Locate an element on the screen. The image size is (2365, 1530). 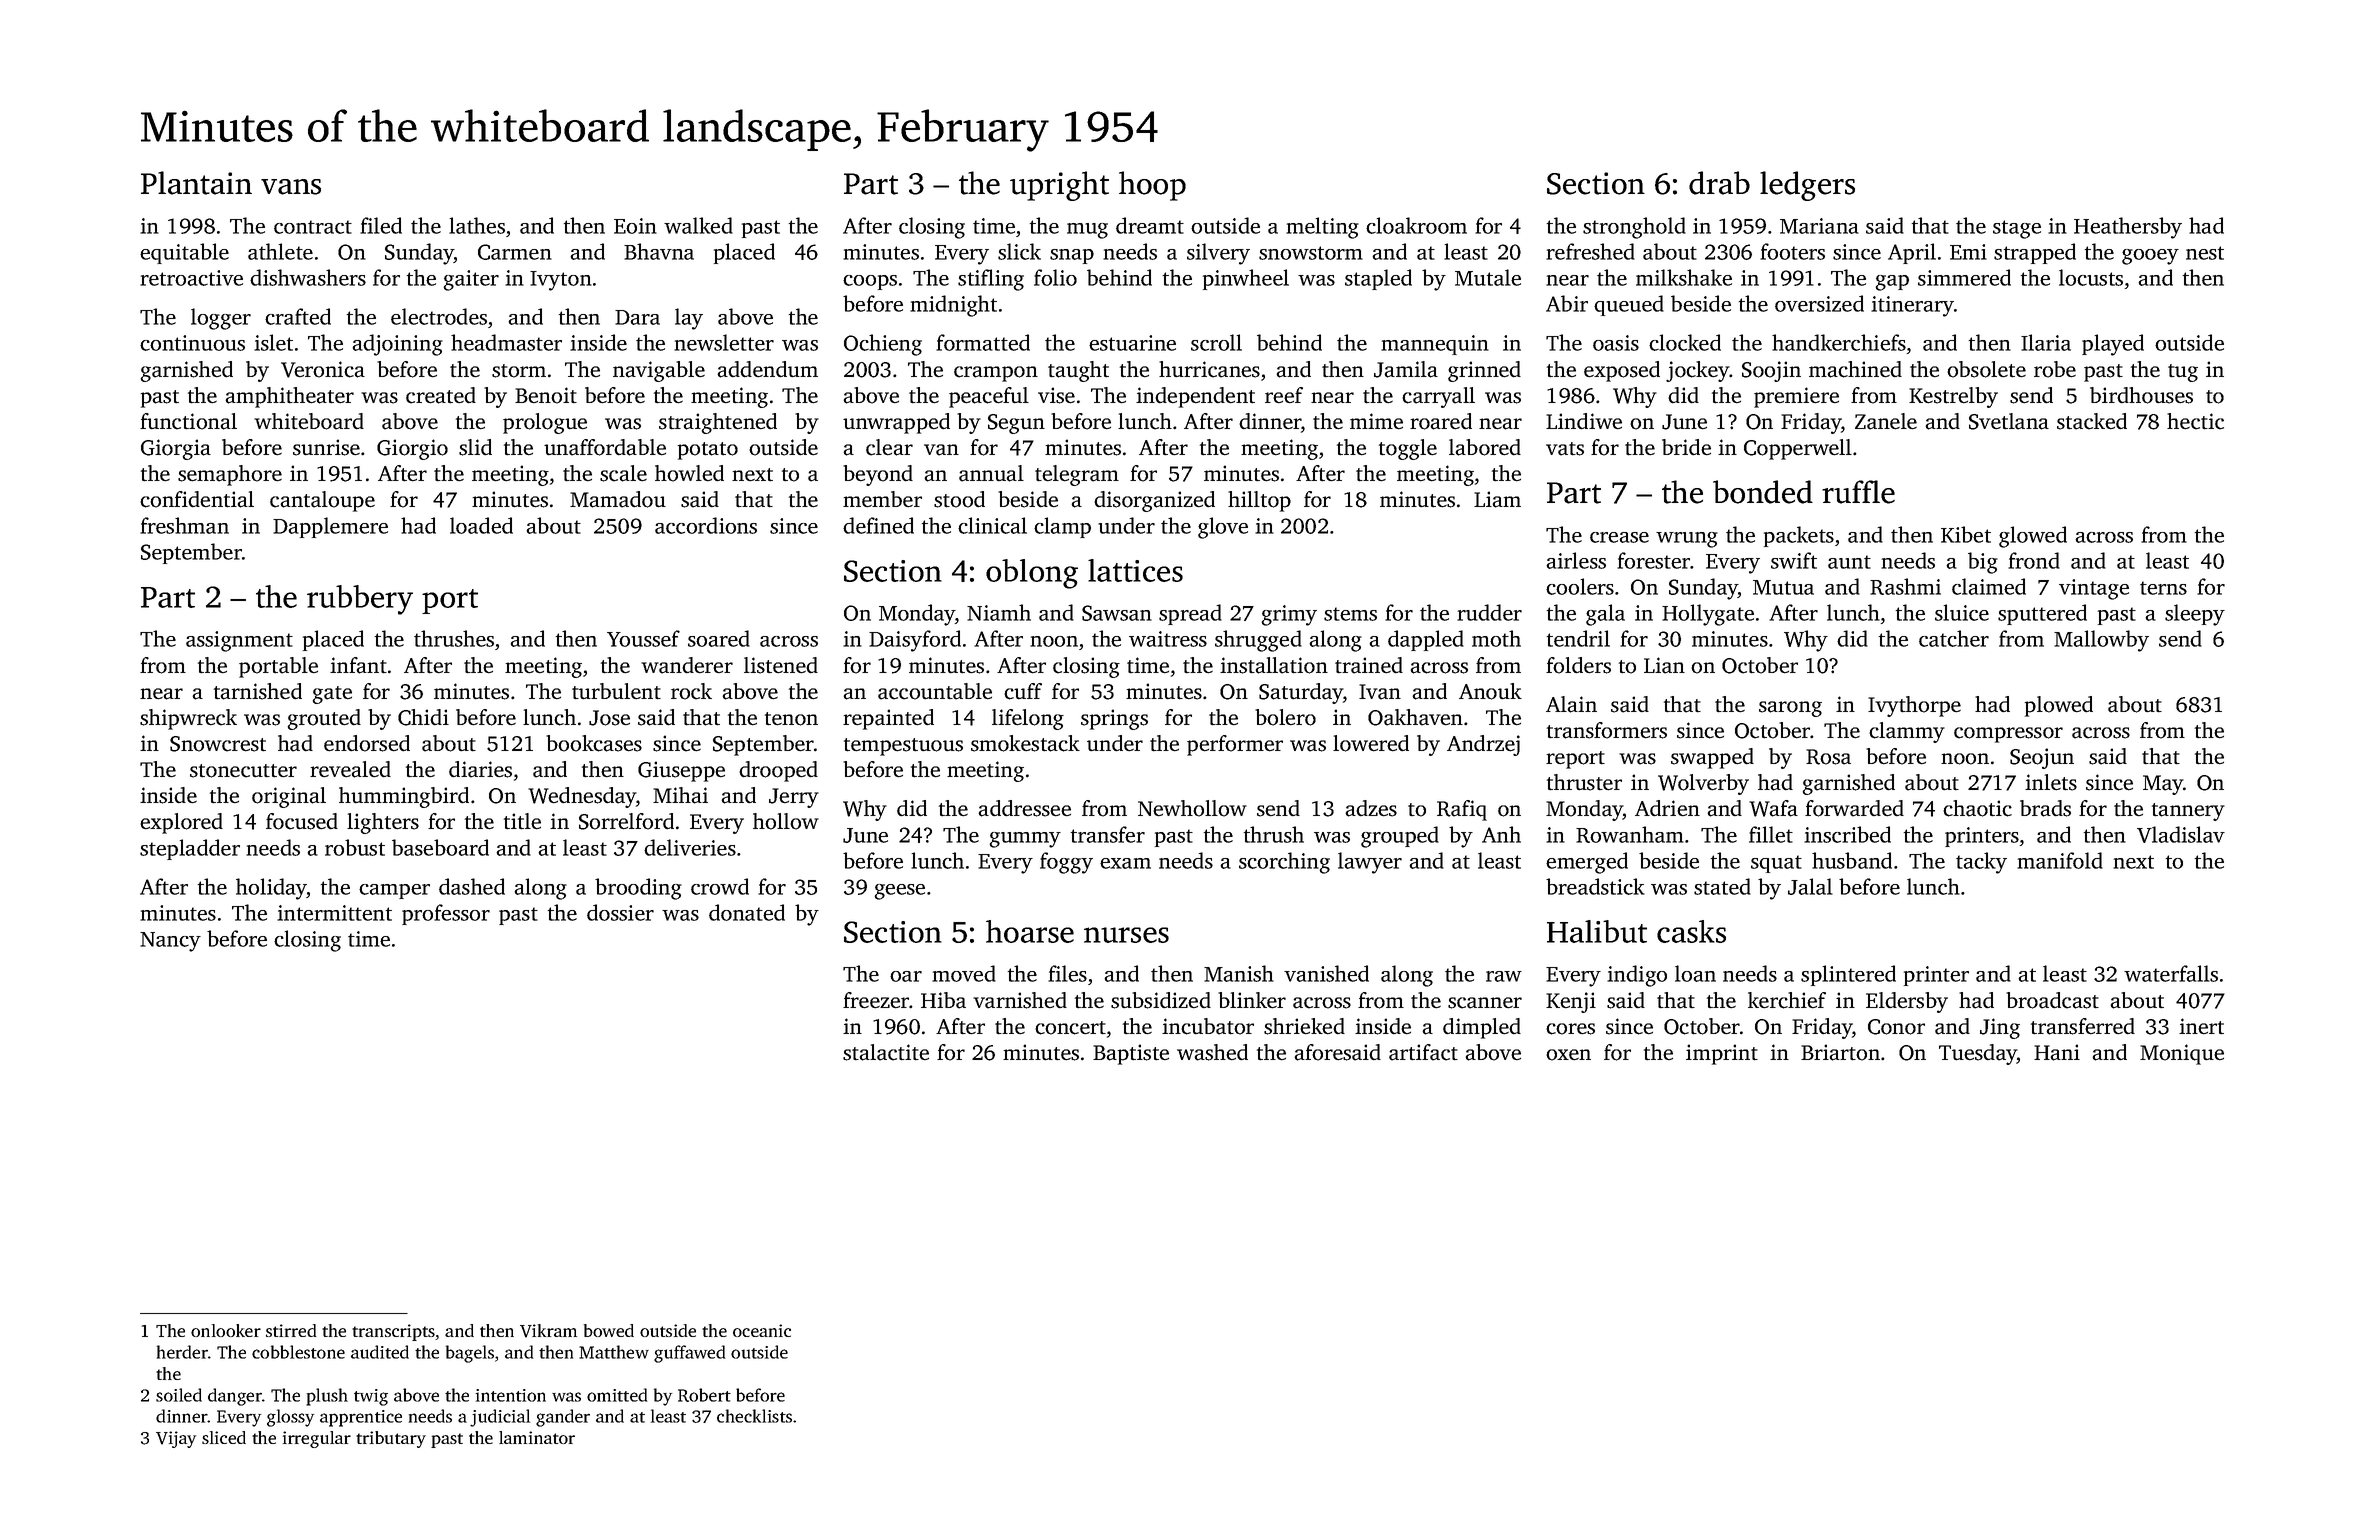
Plantain is located at coordinates (196, 183).
